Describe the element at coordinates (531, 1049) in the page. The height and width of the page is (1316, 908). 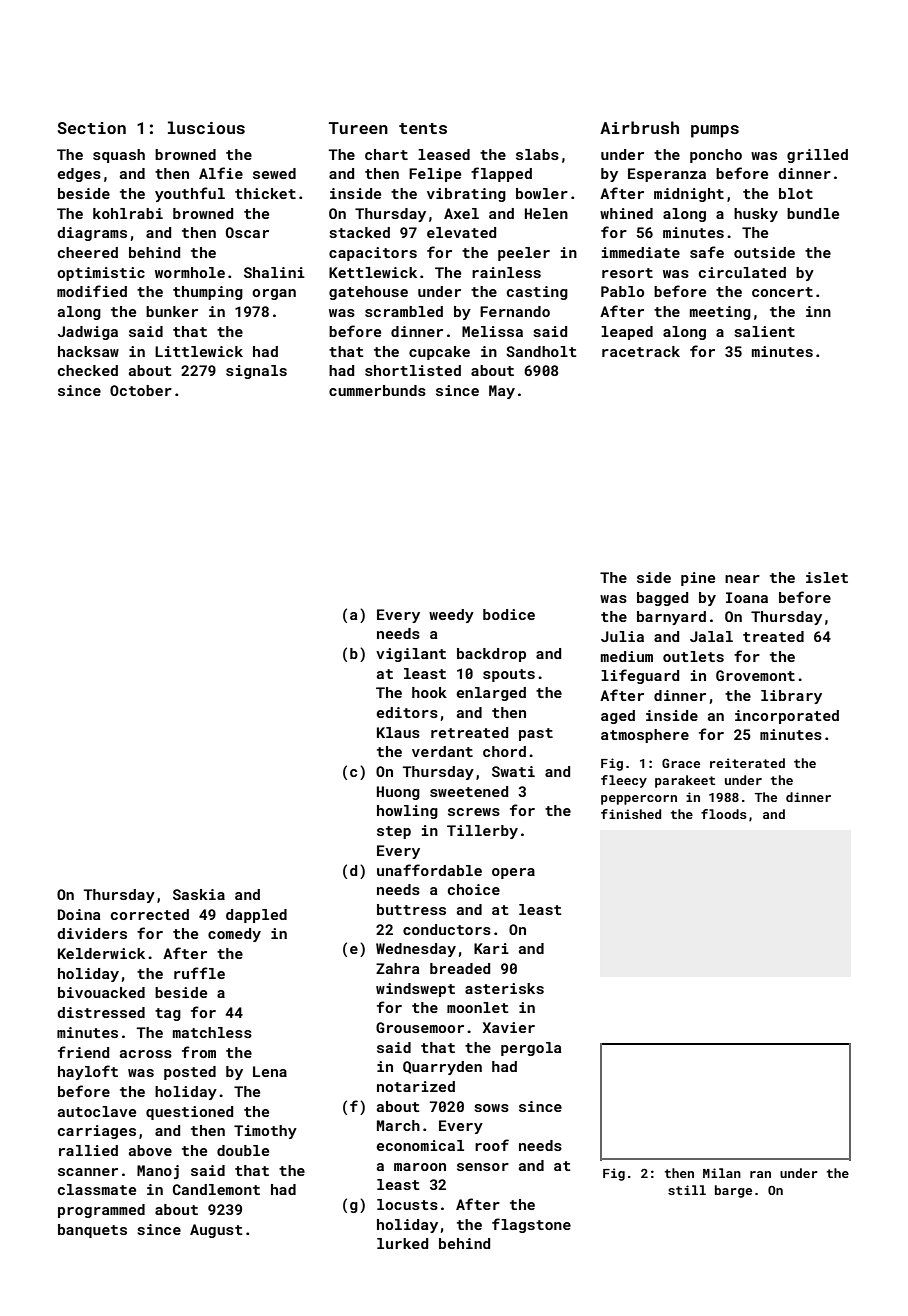
I see `pergola` at that location.
